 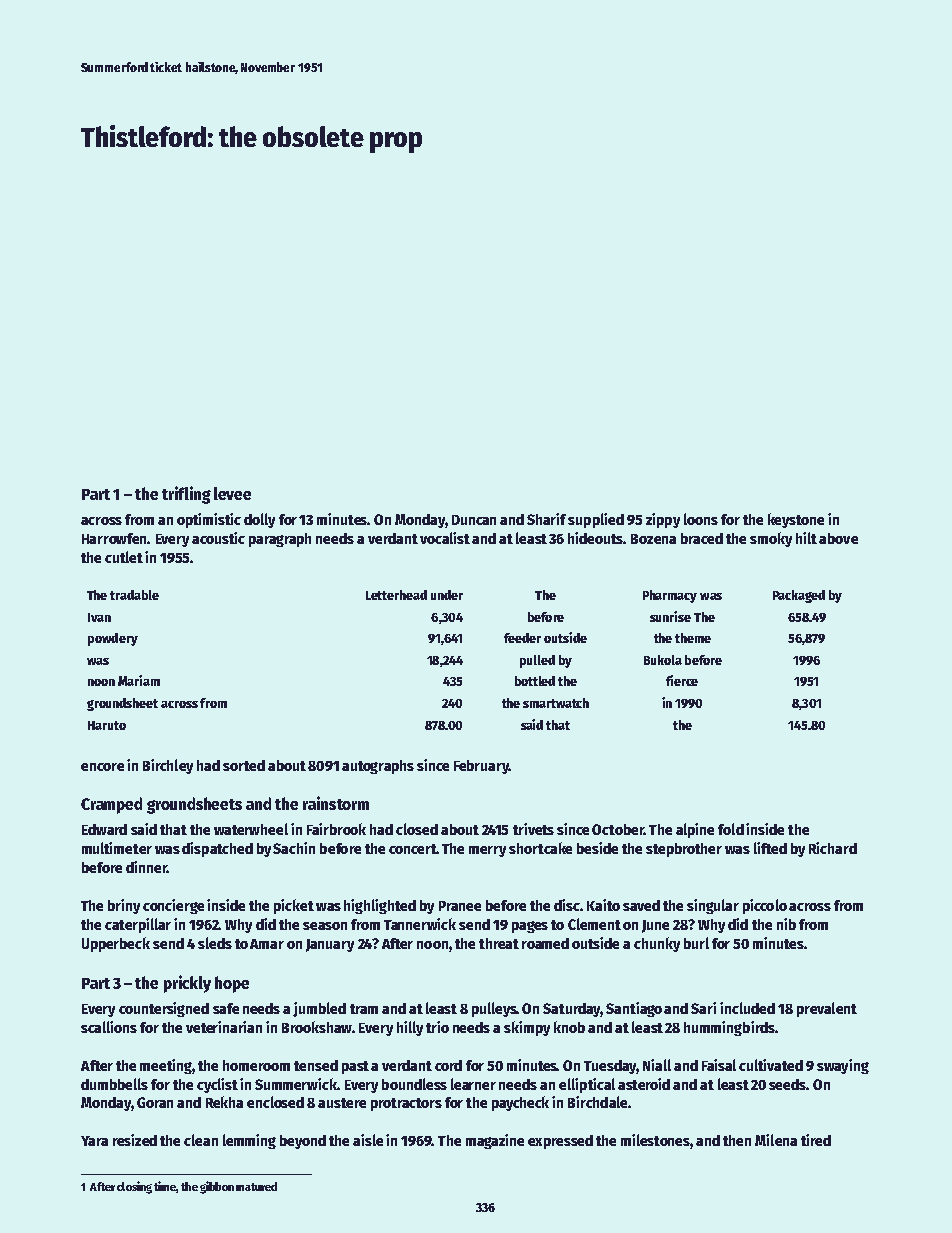 I want to click on keystone, so click(x=796, y=520).
